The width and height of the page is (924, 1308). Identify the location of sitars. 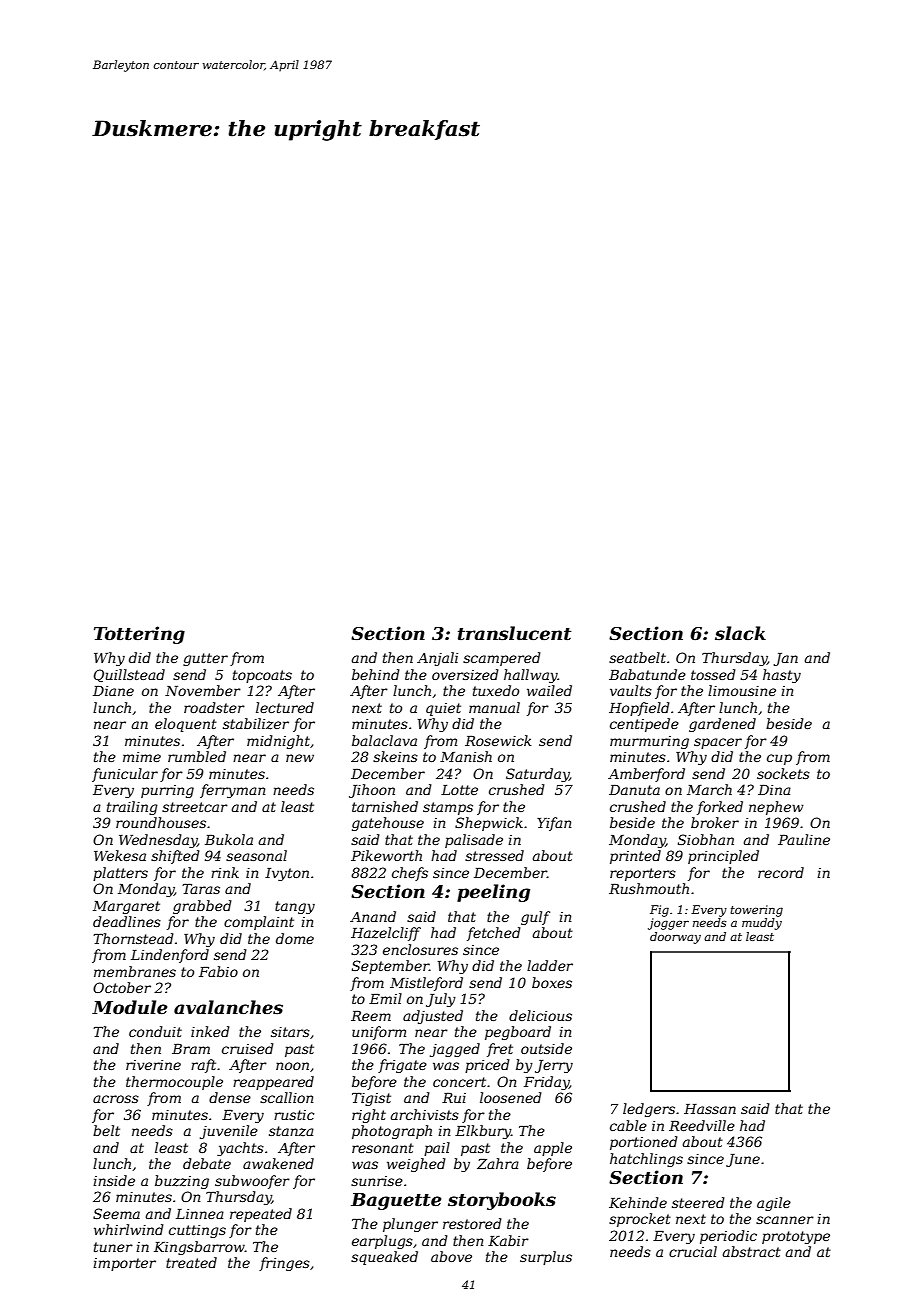
(290, 1032).
